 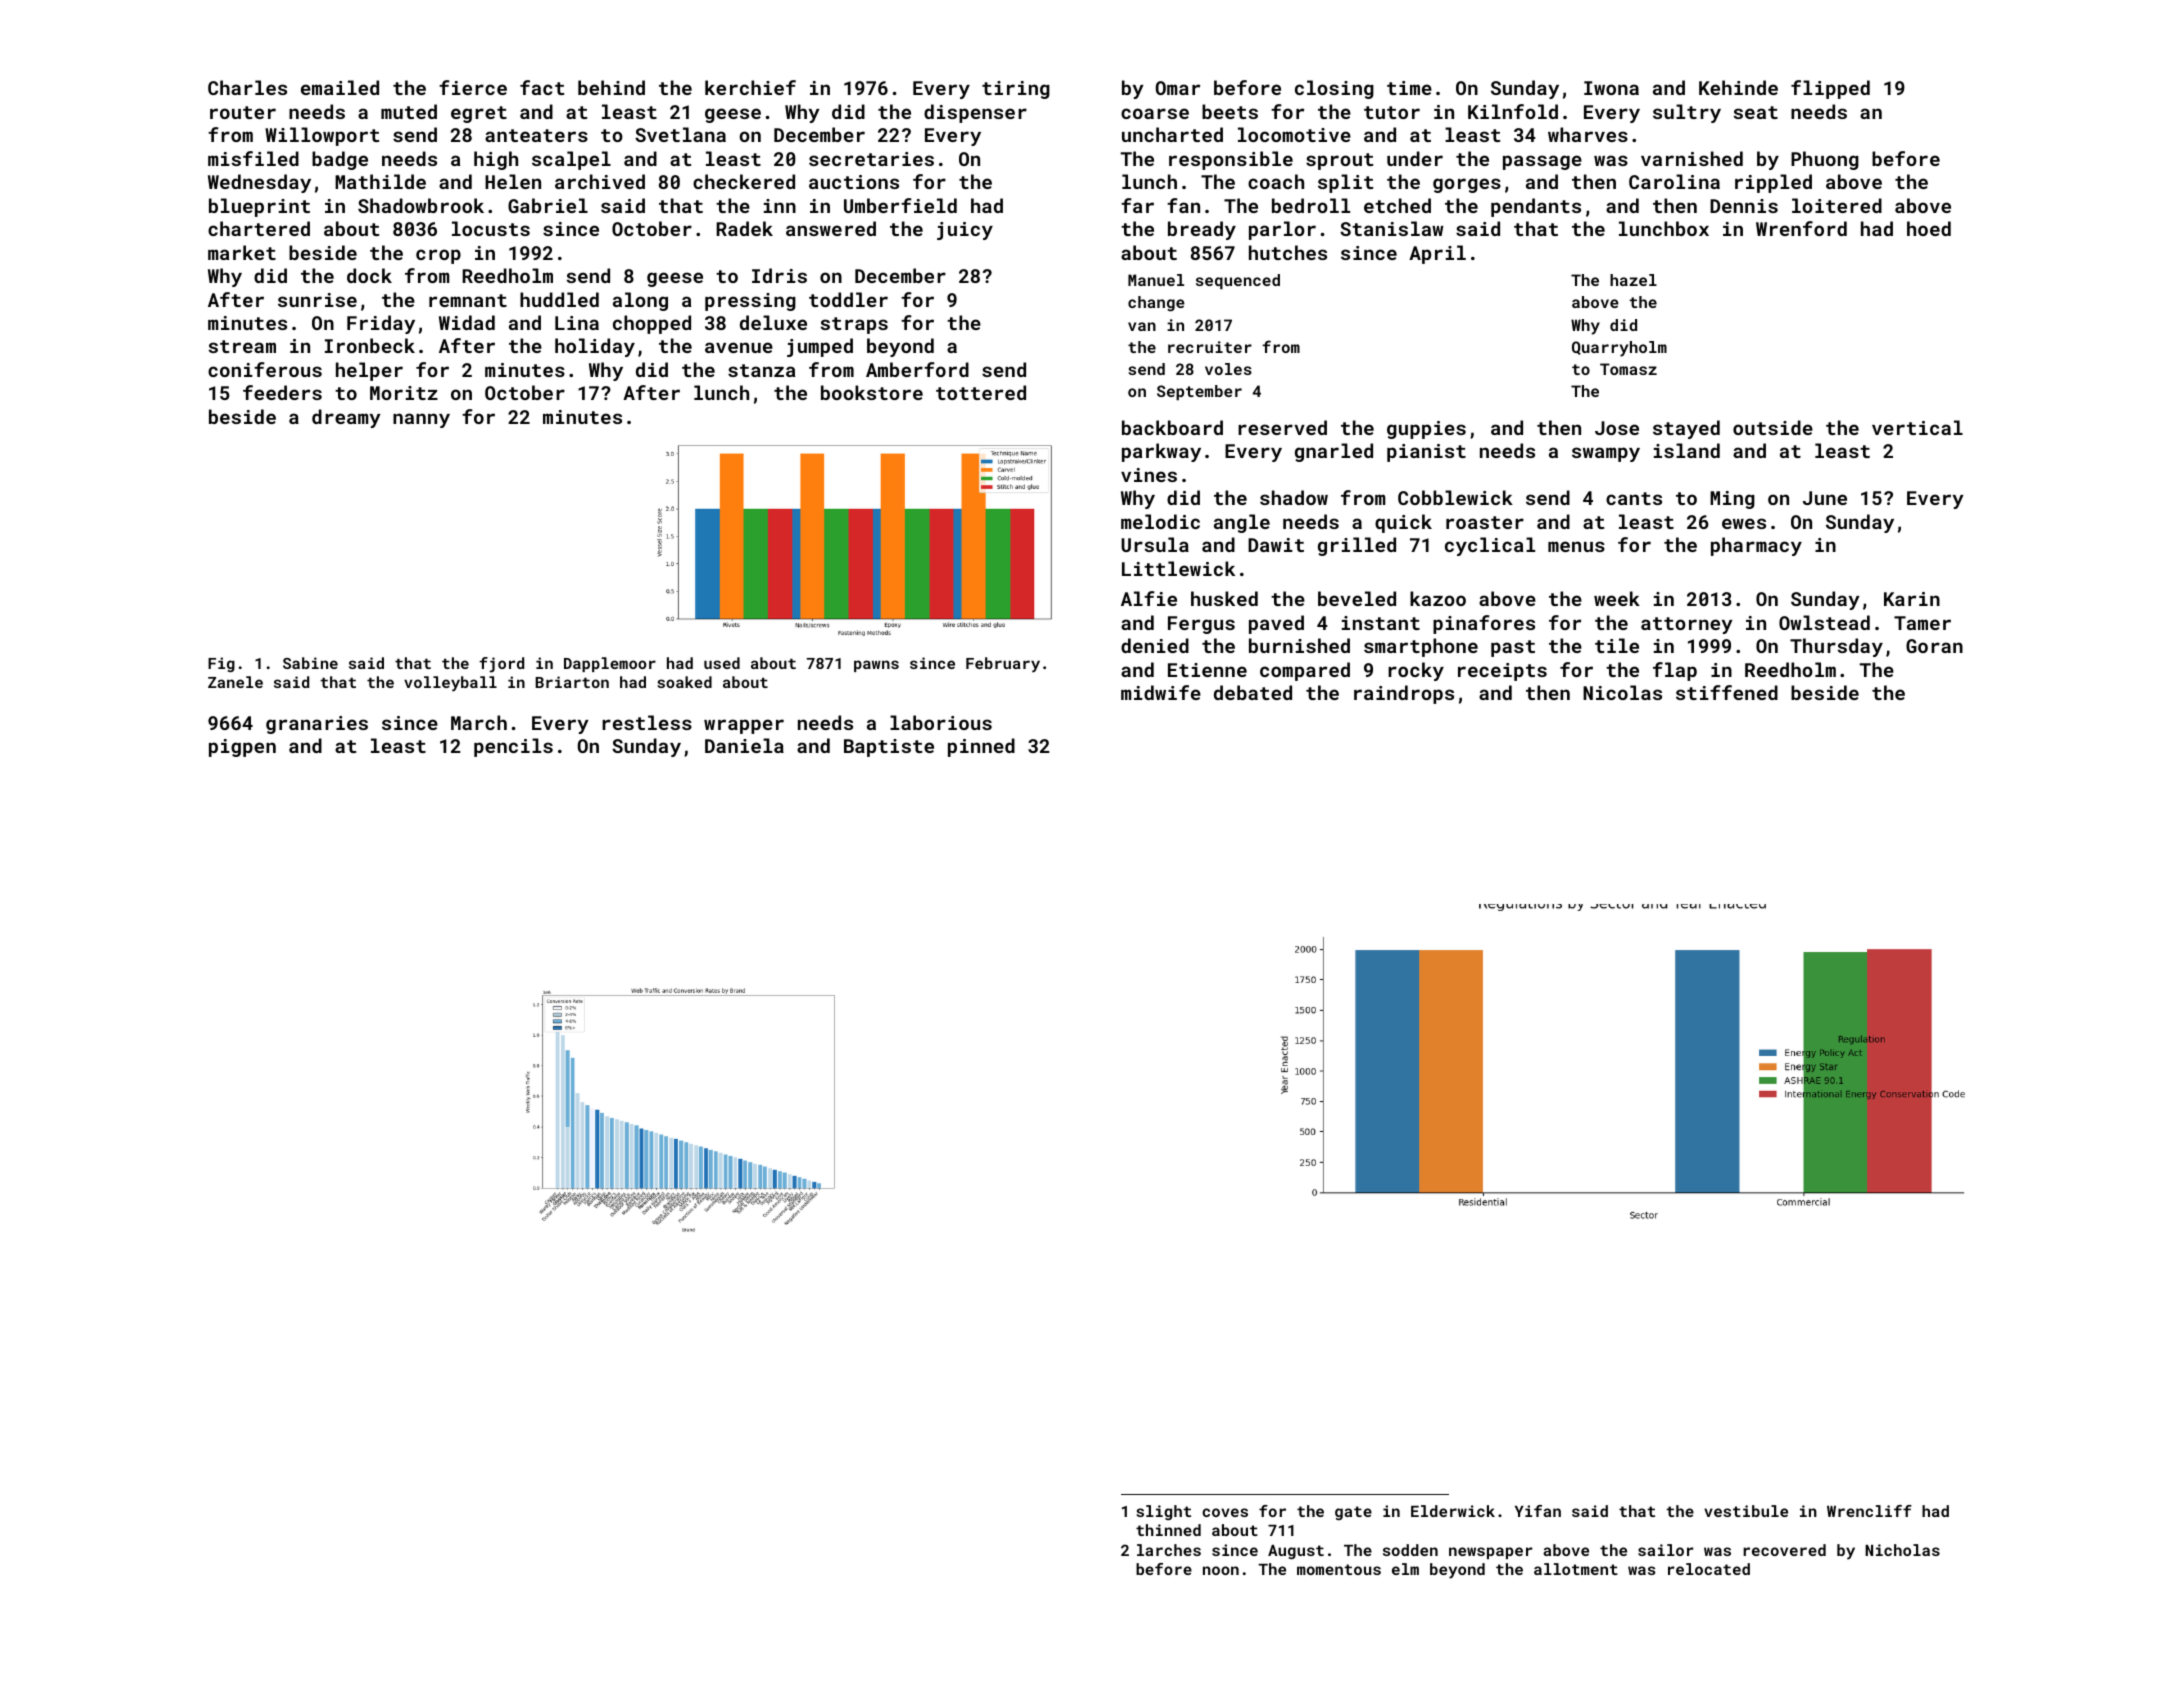 I want to click on dreamy, so click(x=346, y=418).
